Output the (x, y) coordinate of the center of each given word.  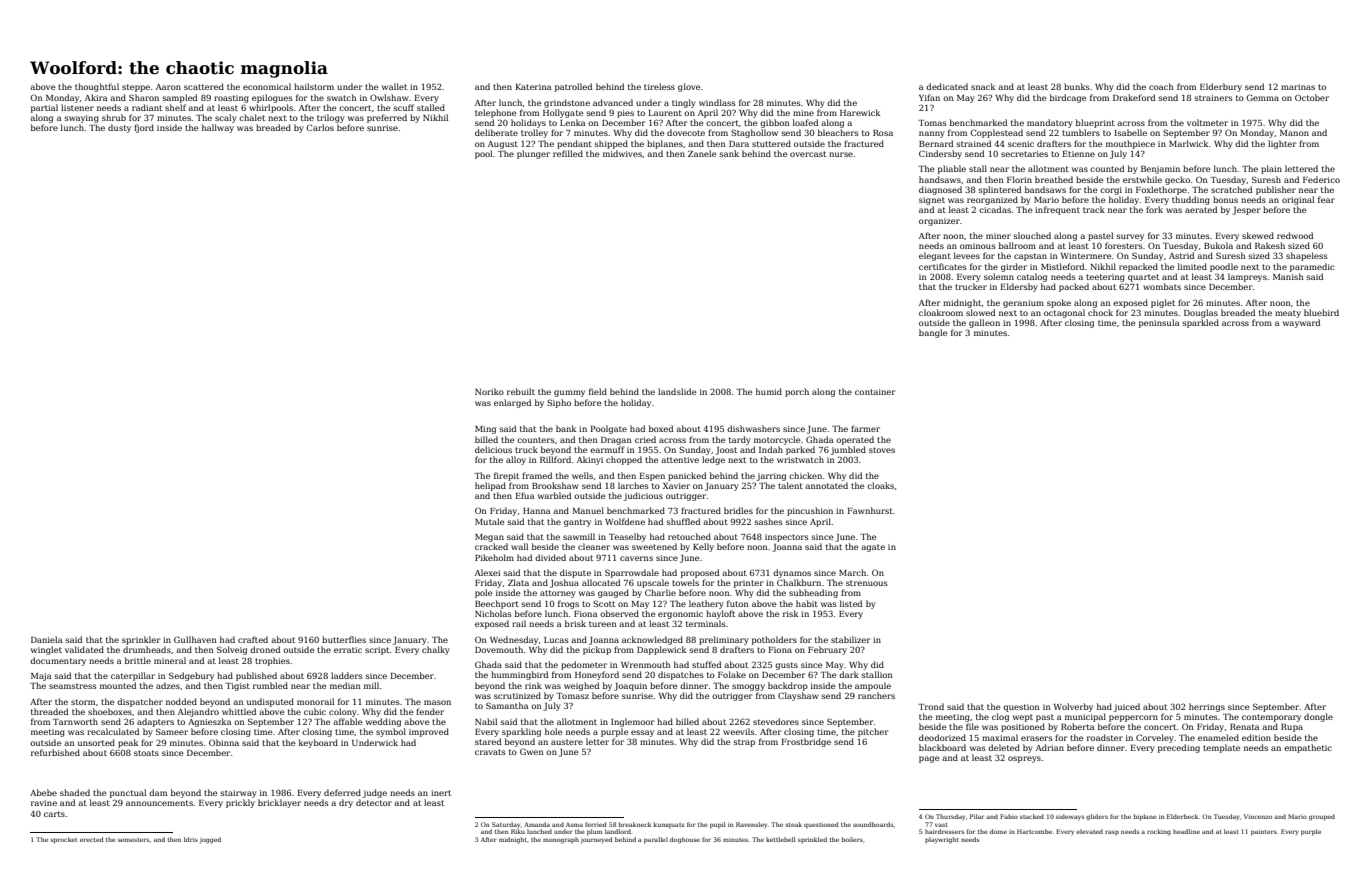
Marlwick (1188, 143)
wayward (1301, 323)
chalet (252, 117)
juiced (1127, 707)
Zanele (702, 153)
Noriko (489, 391)
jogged (210, 840)
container (875, 392)
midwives (622, 153)
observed (619, 613)
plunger (533, 154)
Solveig (232, 650)
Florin (1019, 179)
